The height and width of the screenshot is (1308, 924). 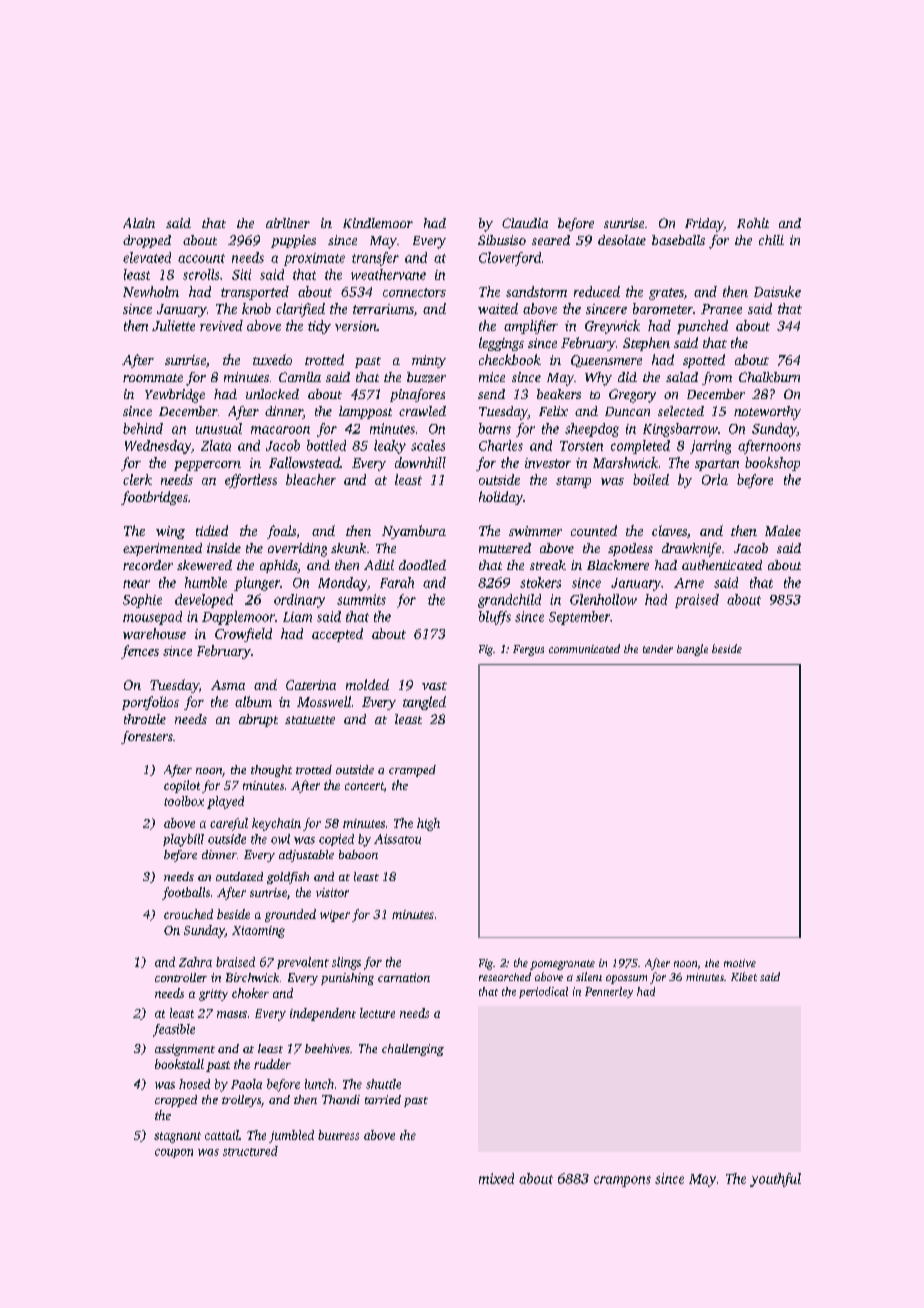 What do you see at coordinates (338, 1135) in the screenshot?
I see `buttress` at bounding box center [338, 1135].
